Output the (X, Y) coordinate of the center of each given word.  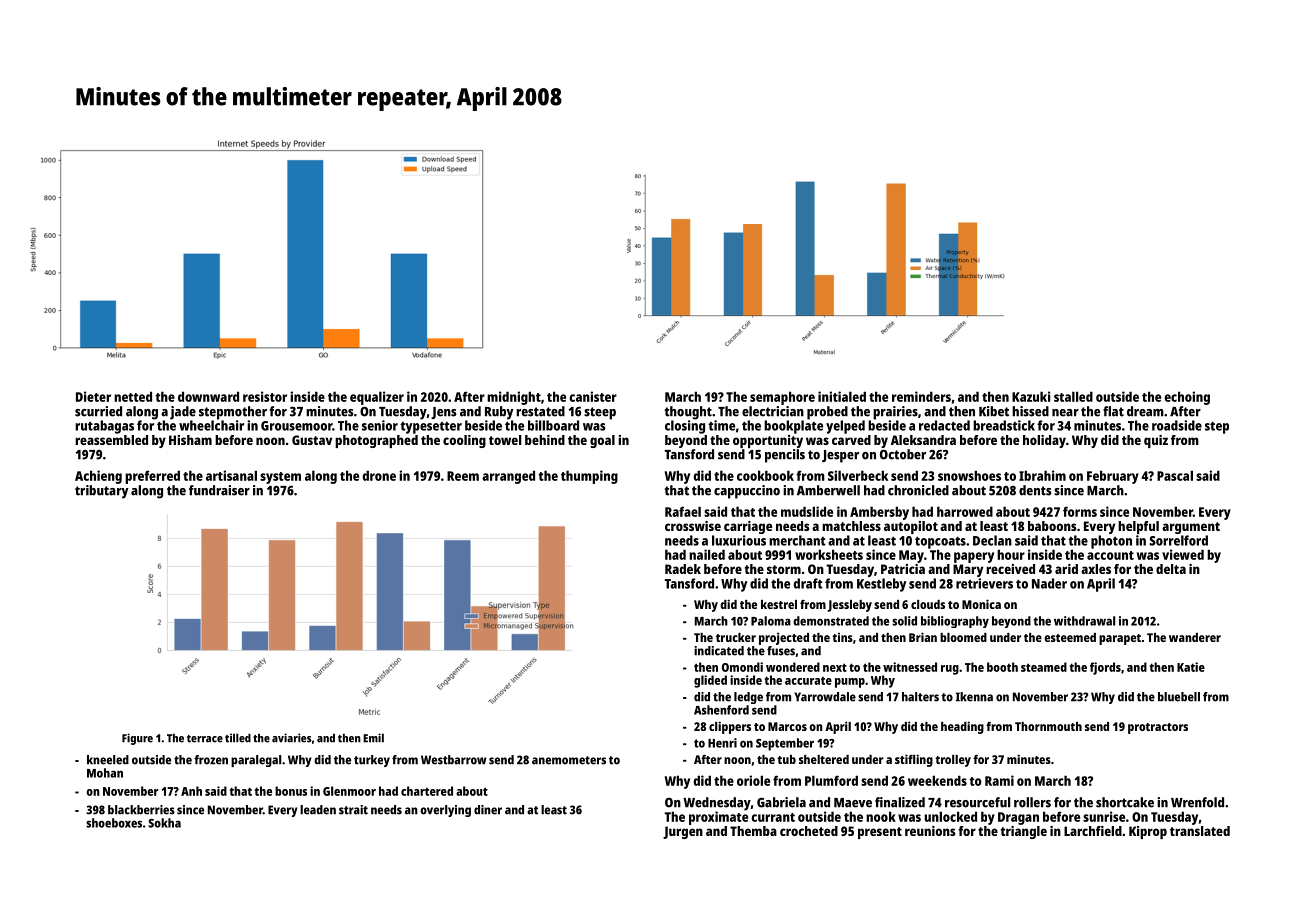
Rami (999, 780)
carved (851, 440)
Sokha (164, 823)
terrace (205, 739)
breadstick (1004, 425)
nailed (707, 554)
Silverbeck (858, 475)
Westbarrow (454, 760)
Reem (463, 476)
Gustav (312, 440)
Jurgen (683, 832)
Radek (683, 569)
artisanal (231, 475)
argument (1191, 528)
